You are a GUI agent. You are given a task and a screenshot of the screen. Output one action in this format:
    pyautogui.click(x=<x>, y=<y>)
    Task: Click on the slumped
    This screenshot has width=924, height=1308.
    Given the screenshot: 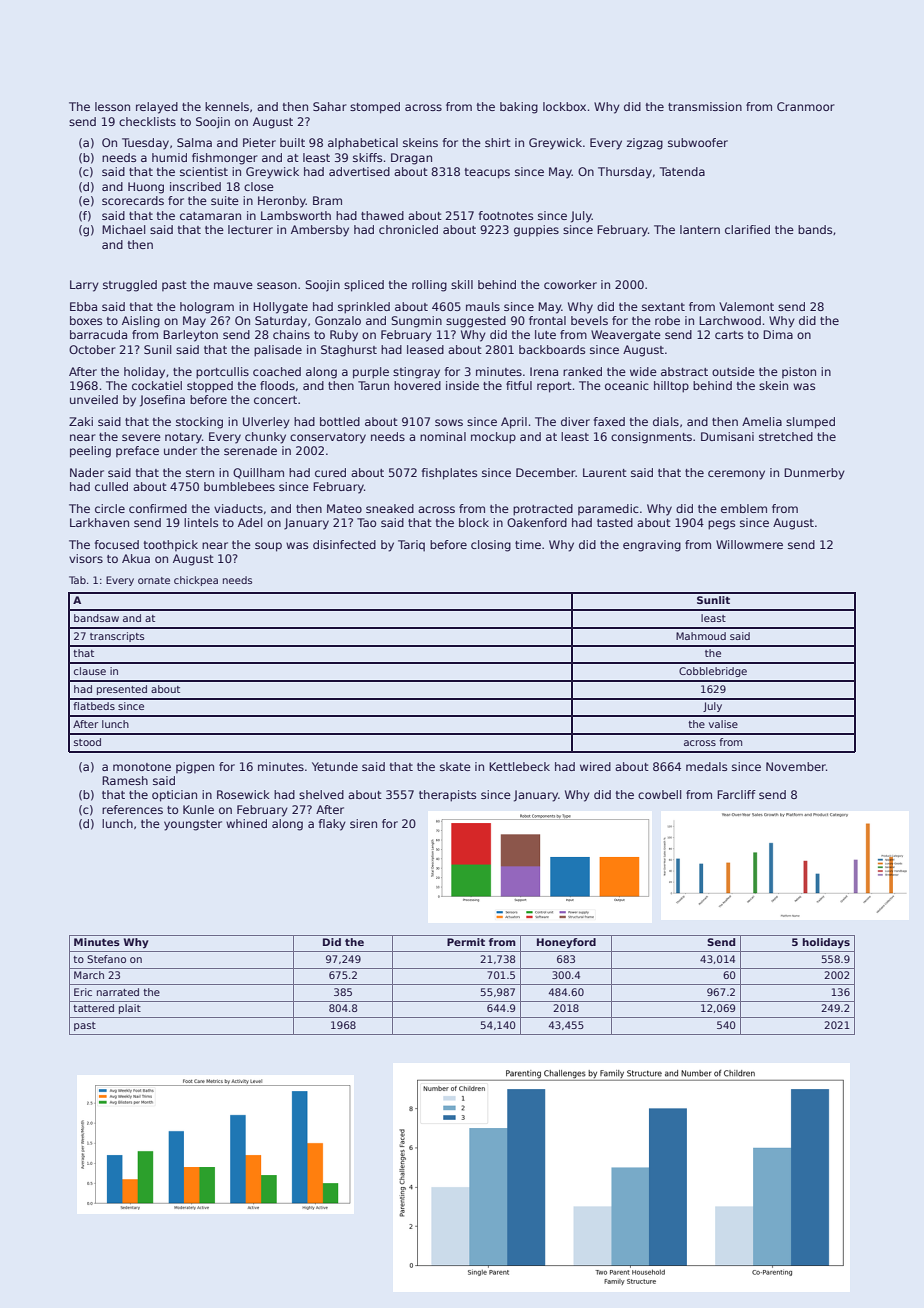 What is the action you would take?
    pyautogui.click(x=810, y=423)
